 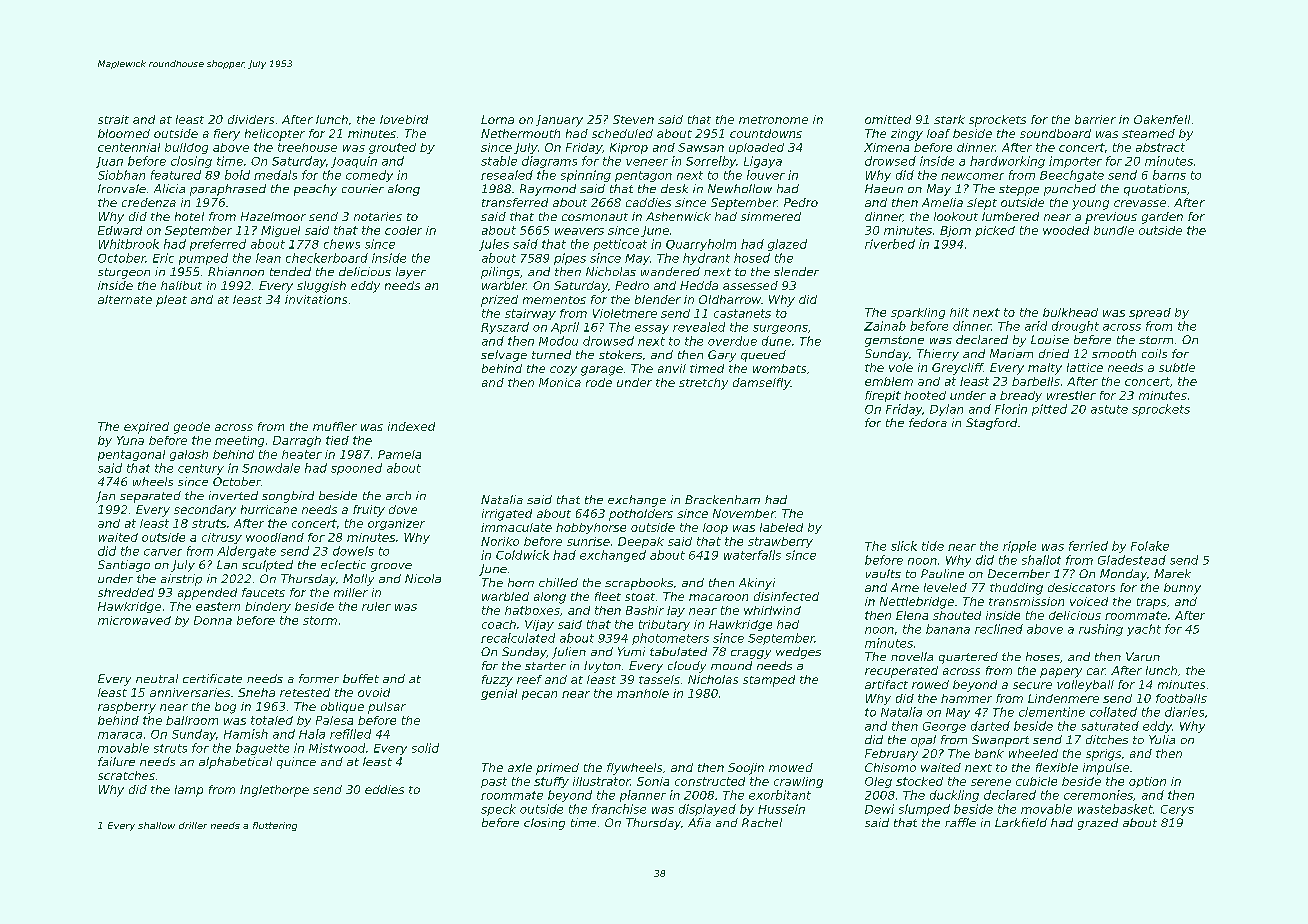 I want to click on shallow, so click(x=156, y=825).
